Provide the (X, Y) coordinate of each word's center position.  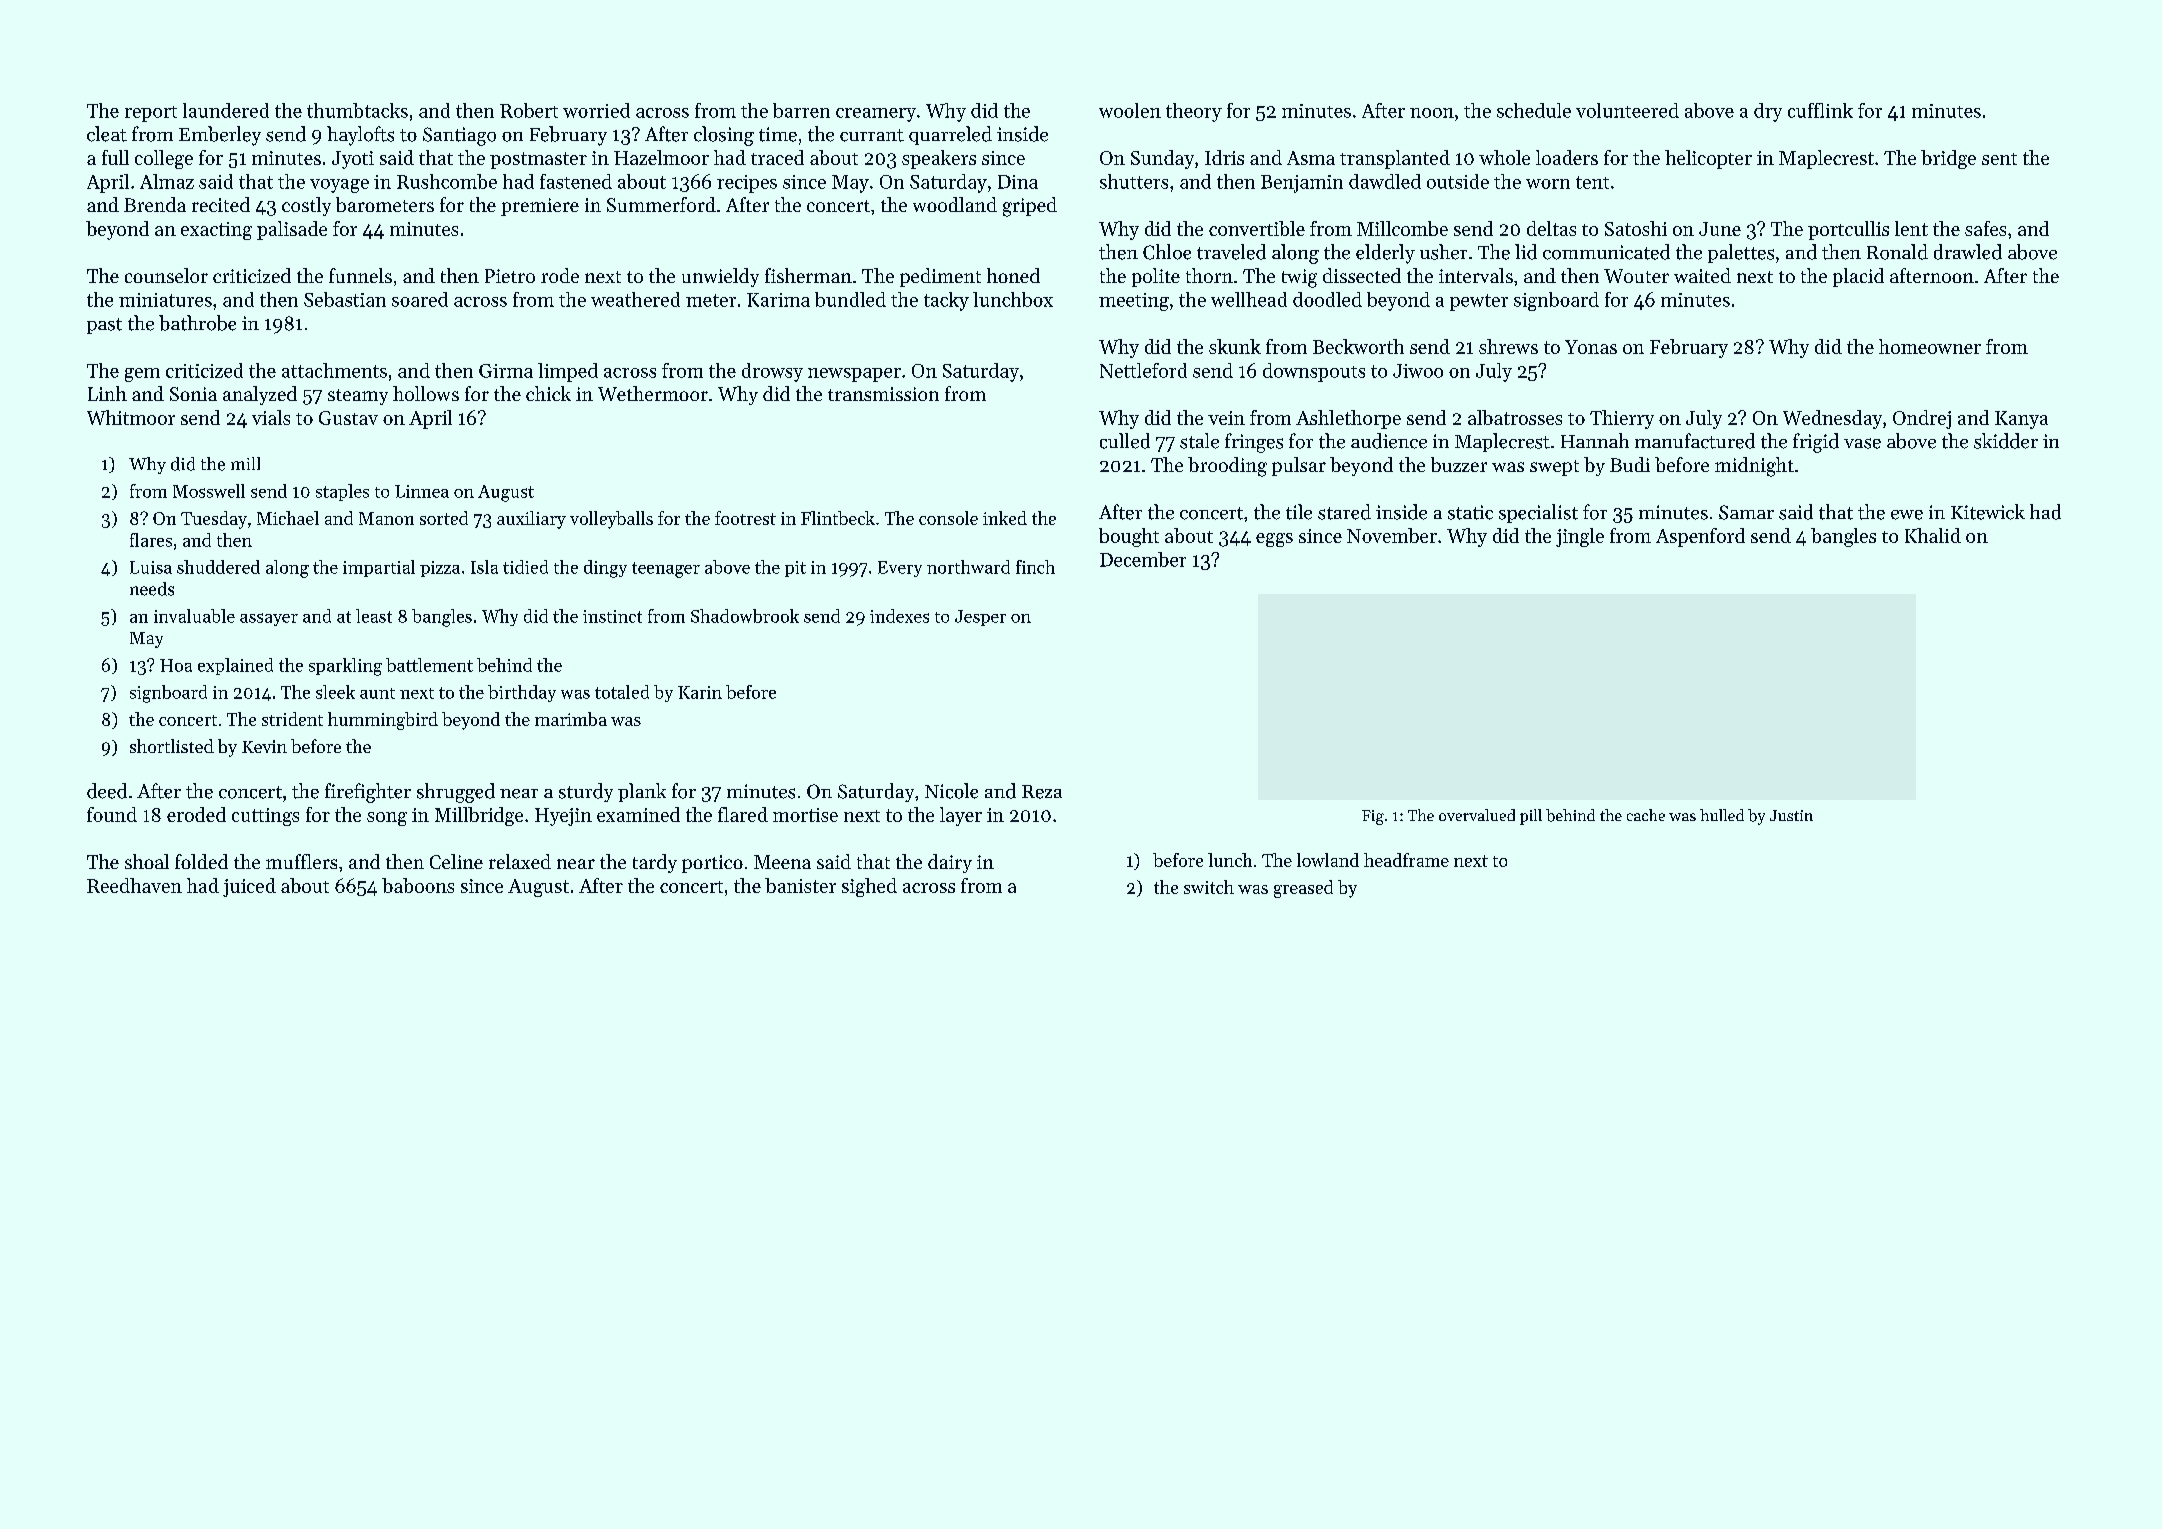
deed (107, 791)
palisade (292, 230)
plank (642, 792)
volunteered (1627, 110)
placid (1858, 277)
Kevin (264, 746)
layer (961, 816)
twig (1299, 278)
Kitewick (1988, 512)
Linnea (422, 491)
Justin (1791, 815)
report (151, 114)
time (778, 134)
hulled (1722, 815)
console (948, 518)
